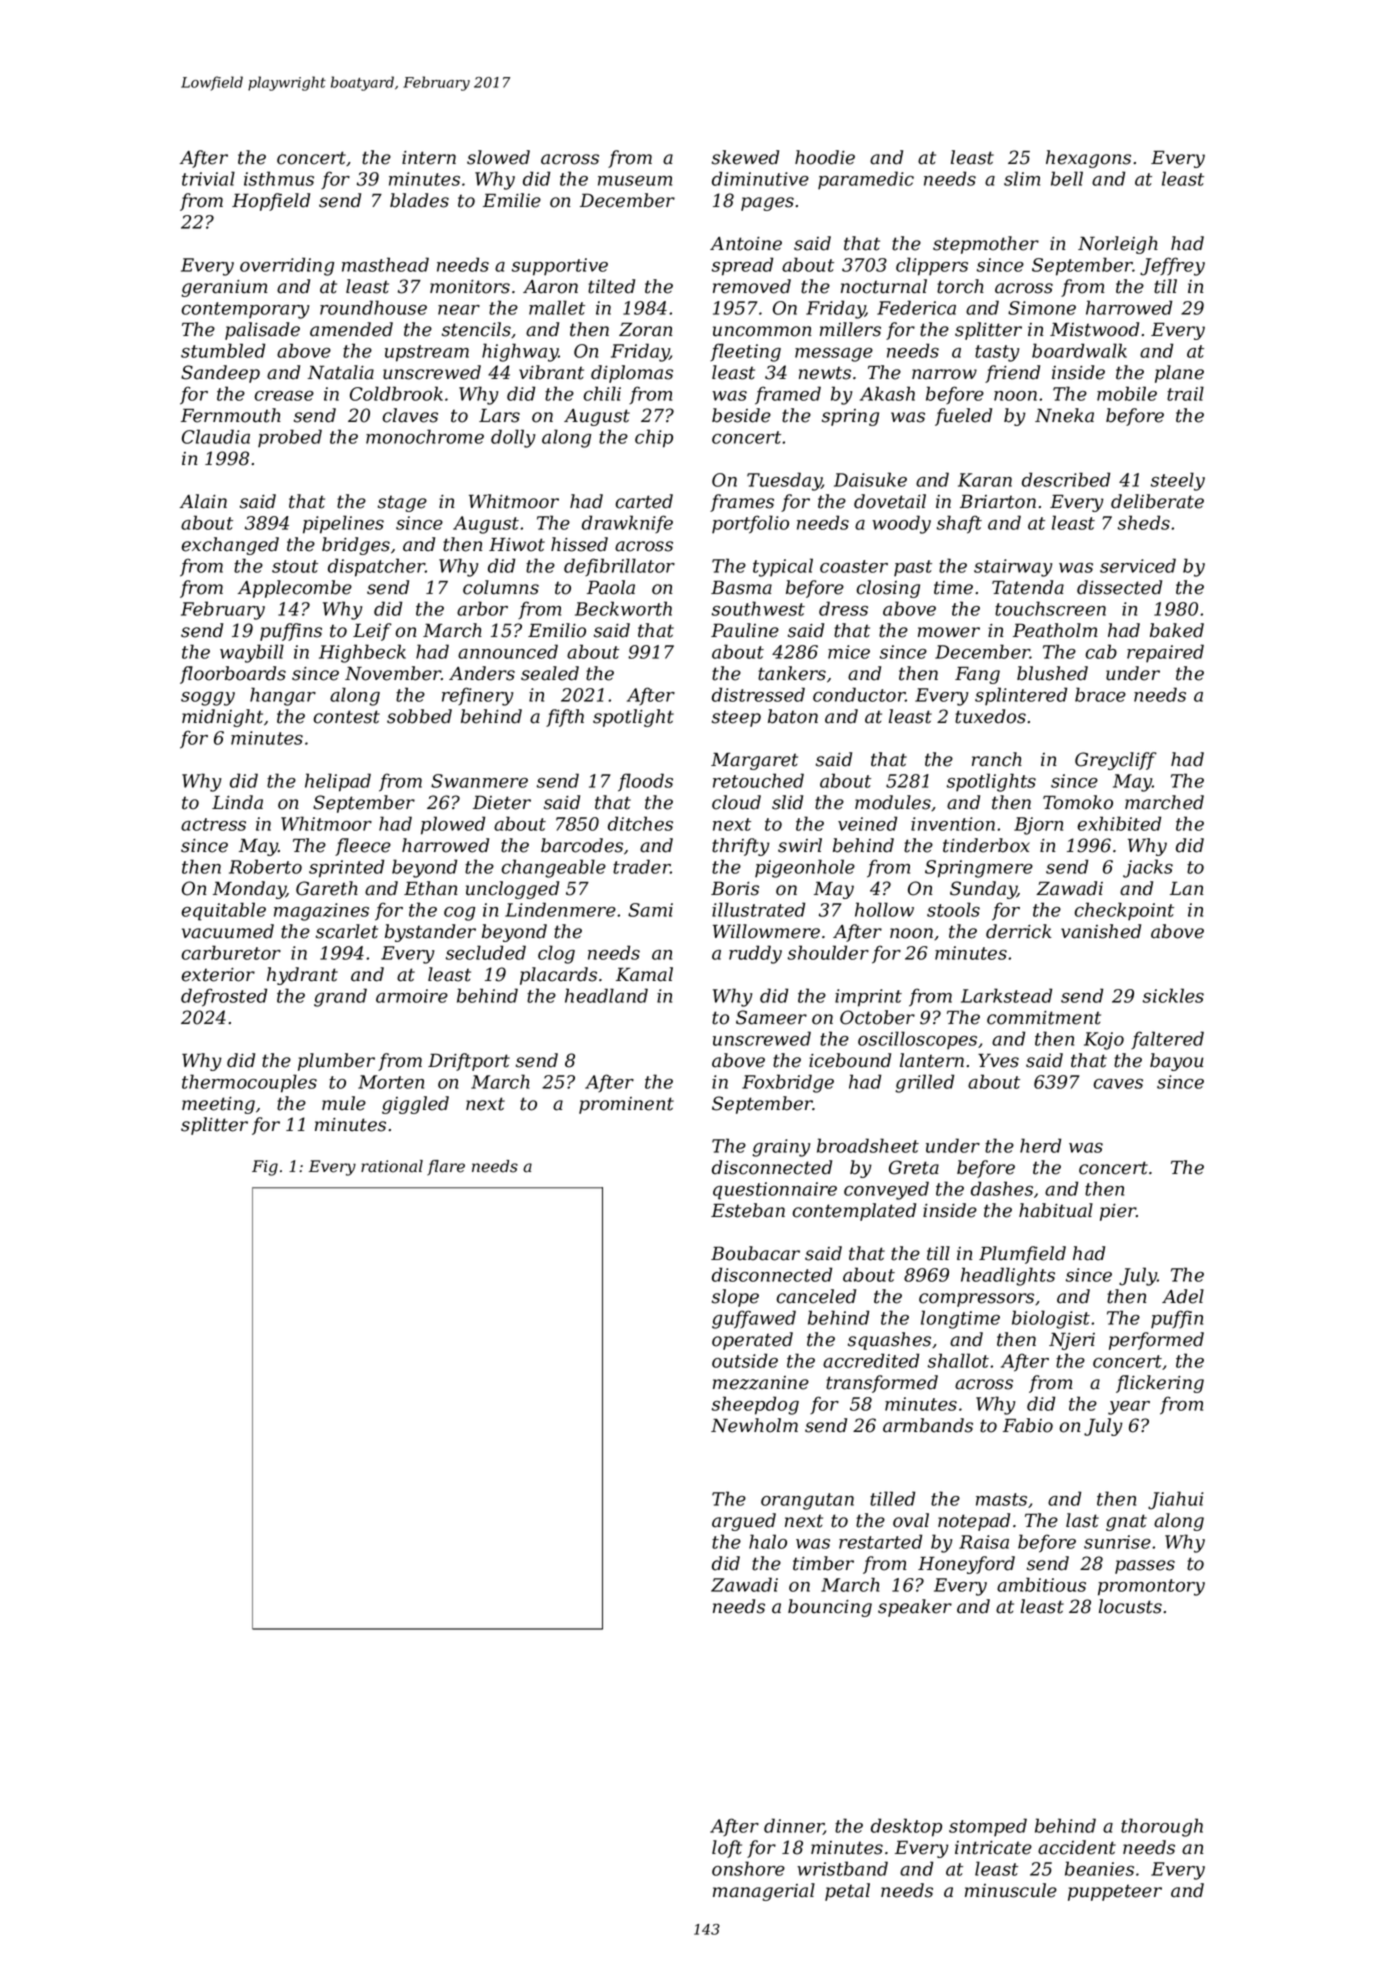 The height and width of the page is (1969, 1386). What do you see at coordinates (727, 1849) in the page?
I see `loft` at bounding box center [727, 1849].
